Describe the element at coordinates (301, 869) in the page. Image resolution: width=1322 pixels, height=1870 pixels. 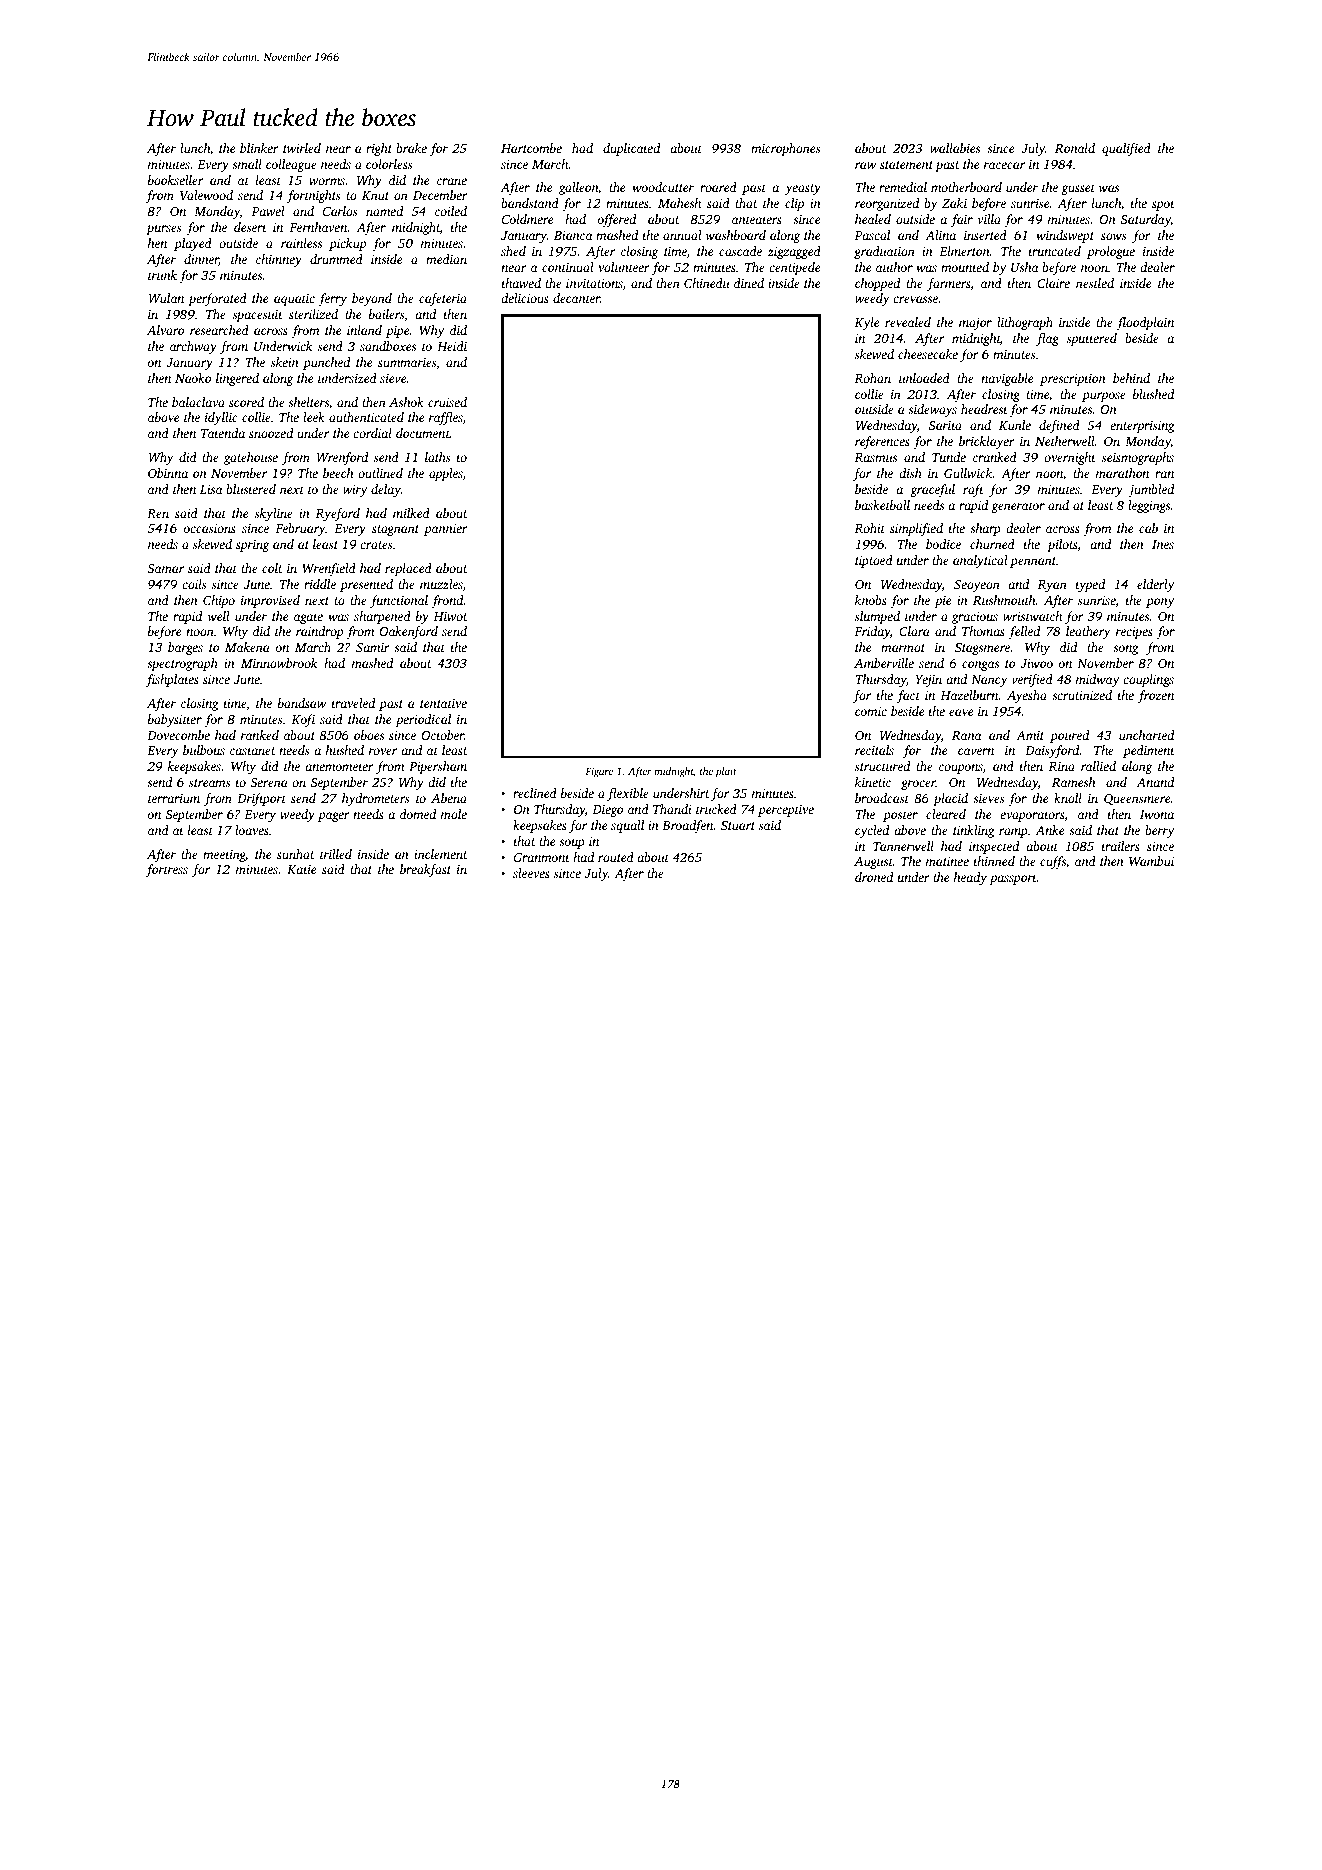
I see `Katie` at that location.
